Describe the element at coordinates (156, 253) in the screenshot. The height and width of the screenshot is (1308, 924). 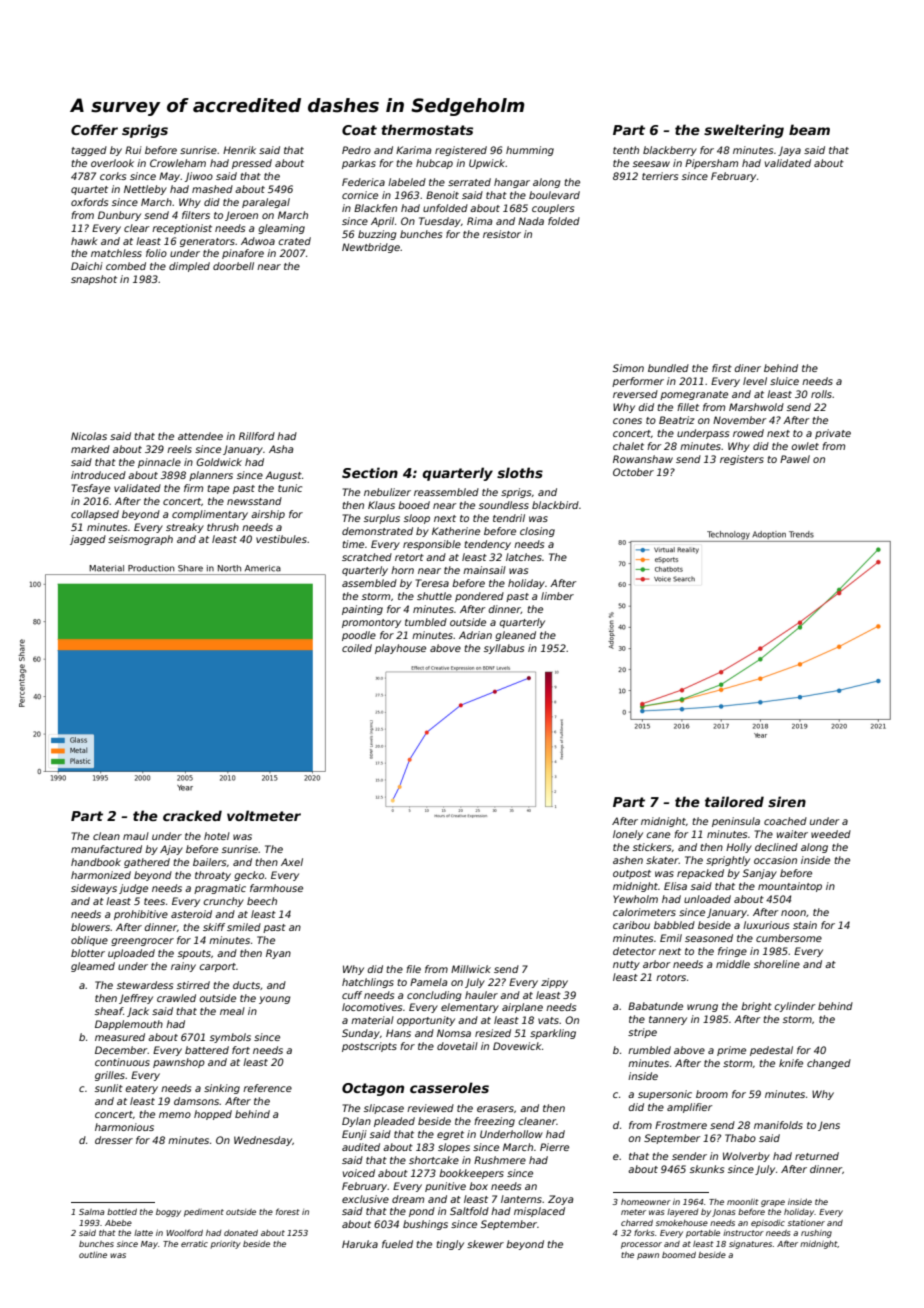
I see `folio` at that location.
